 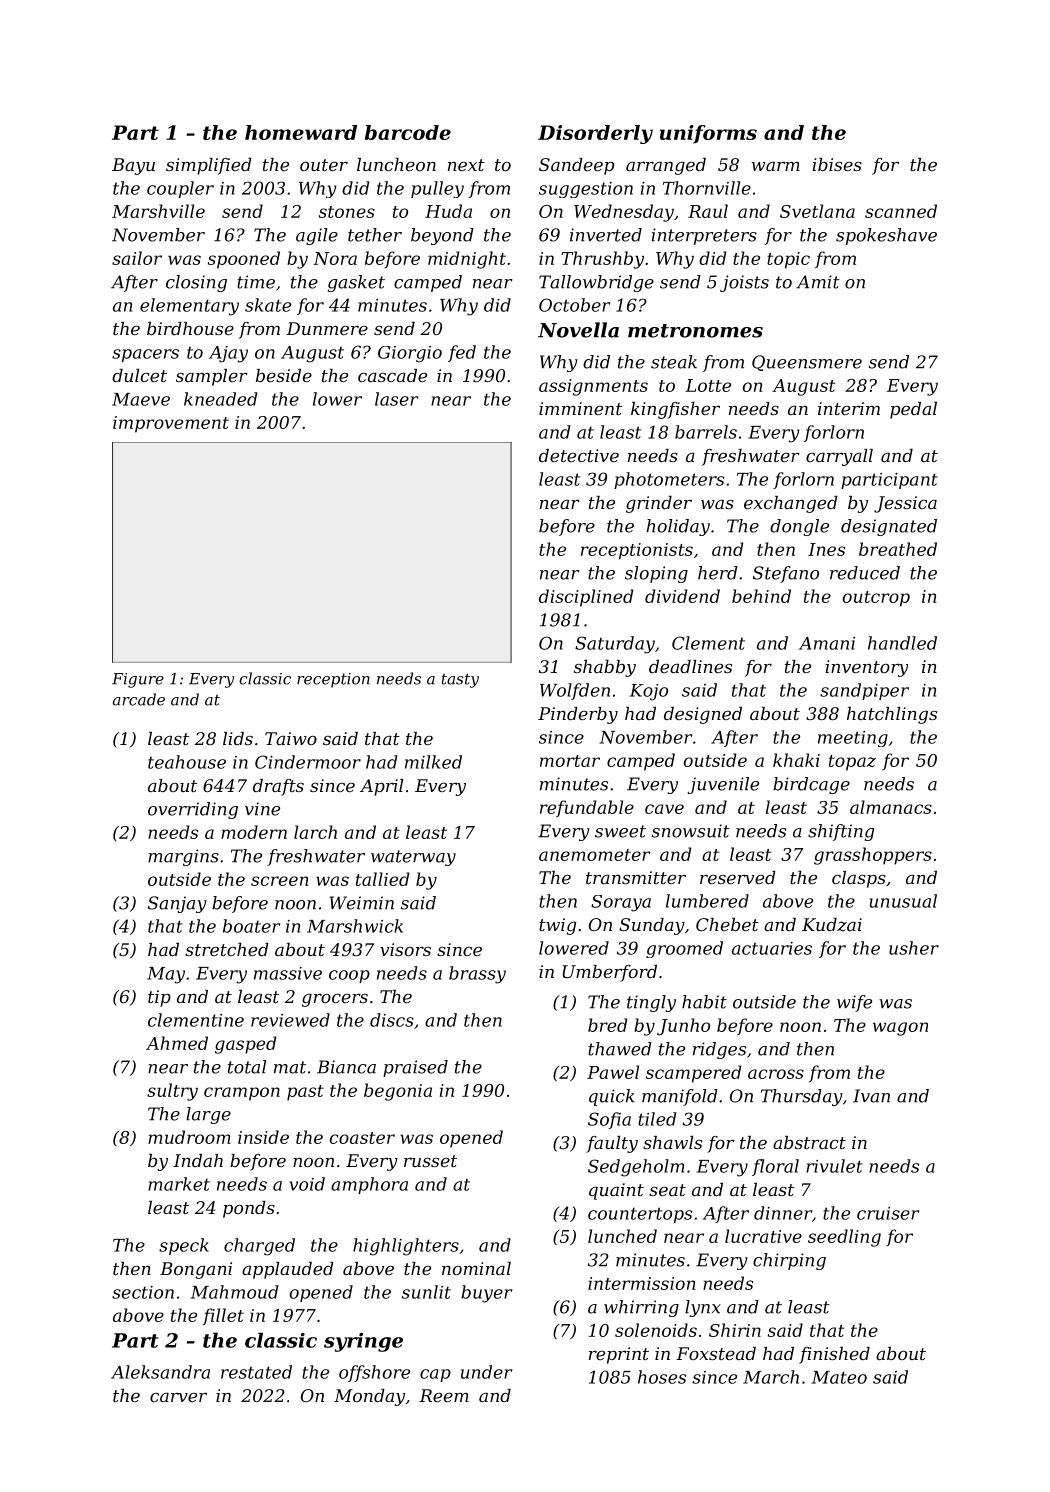 I want to click on fed, so click(x=462, y=353).
